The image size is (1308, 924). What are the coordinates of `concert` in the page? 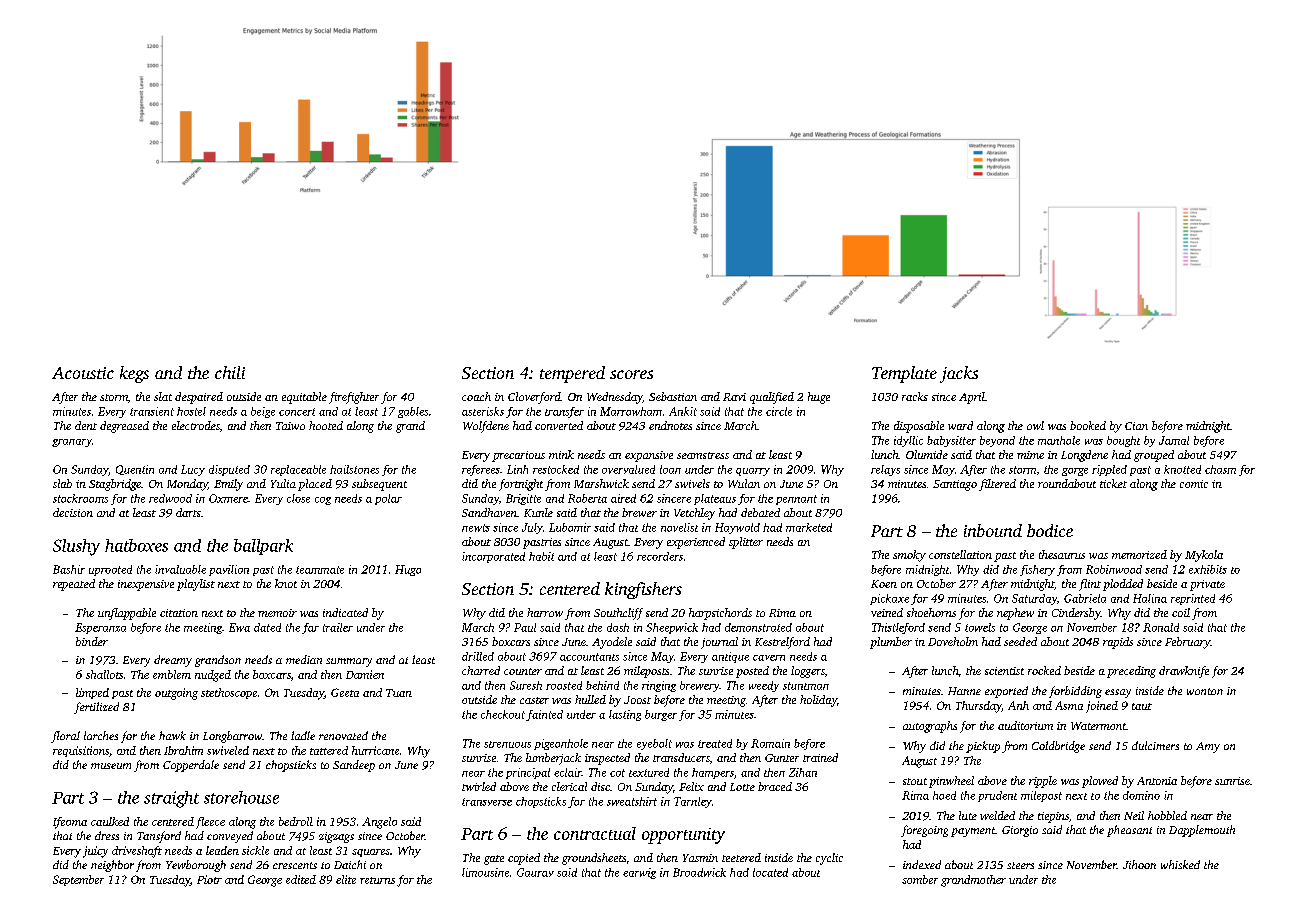 It's located at (297, 412).
